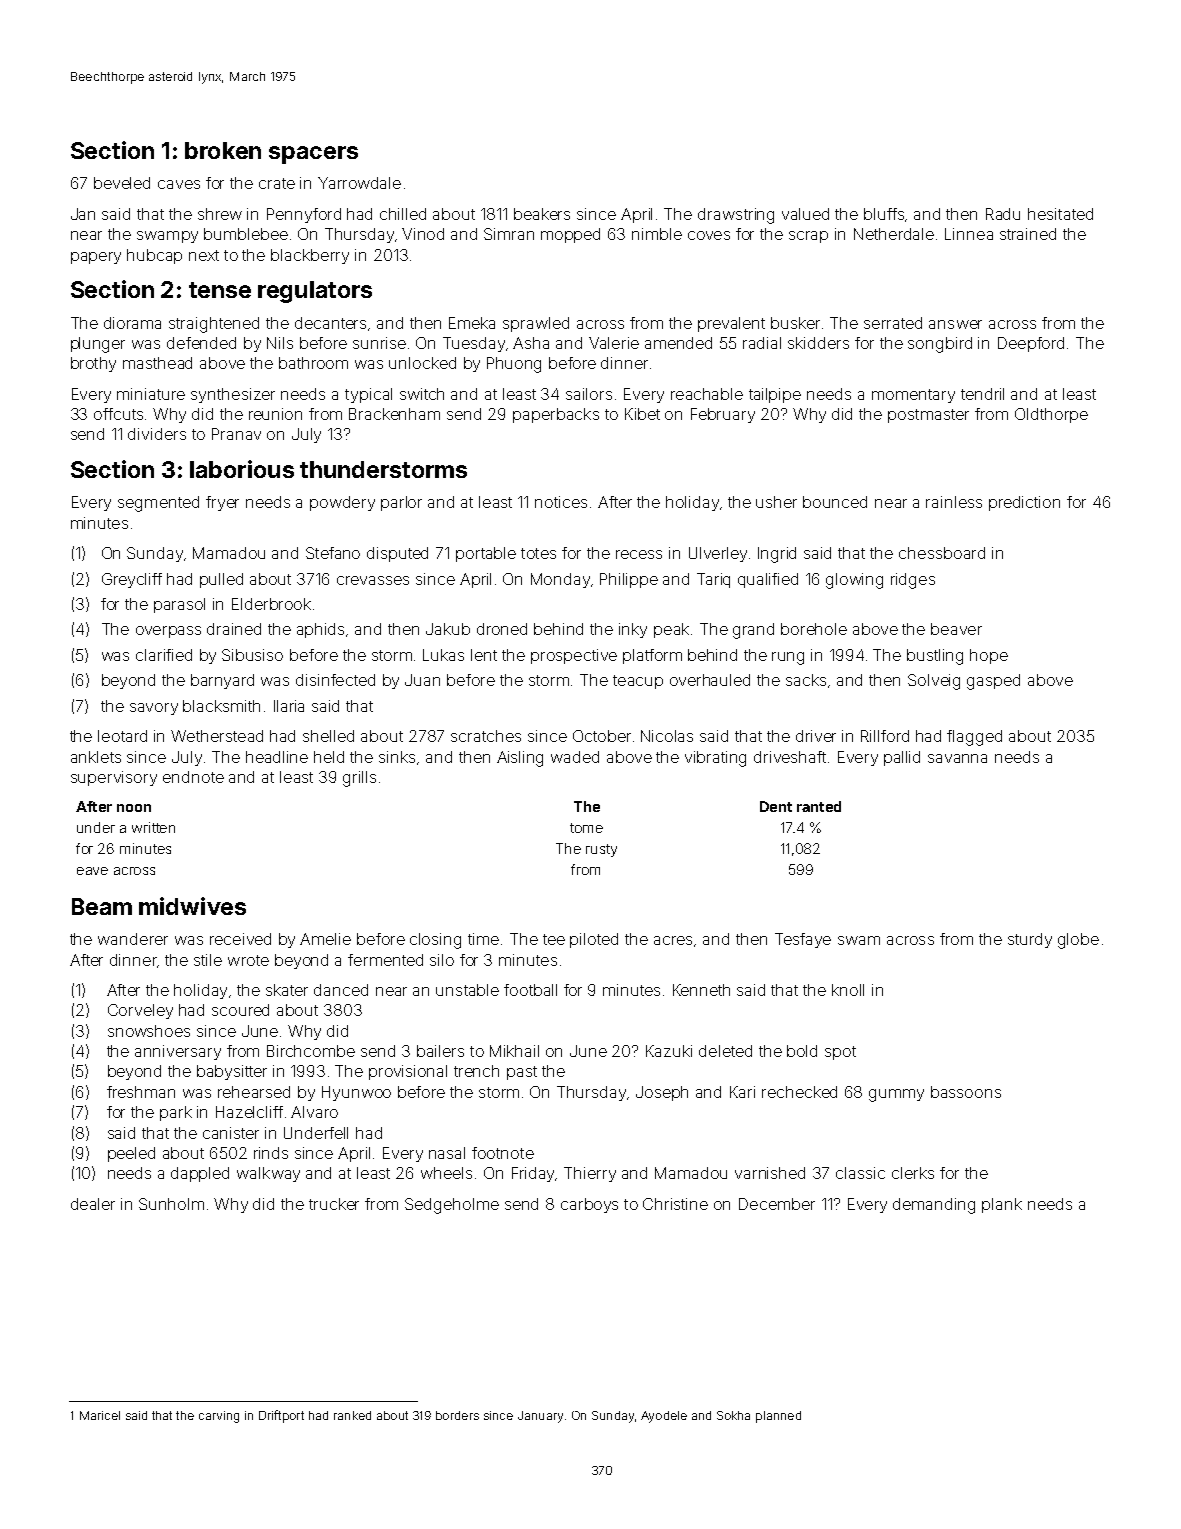  I want to click on beakers, so click(542, 214).
